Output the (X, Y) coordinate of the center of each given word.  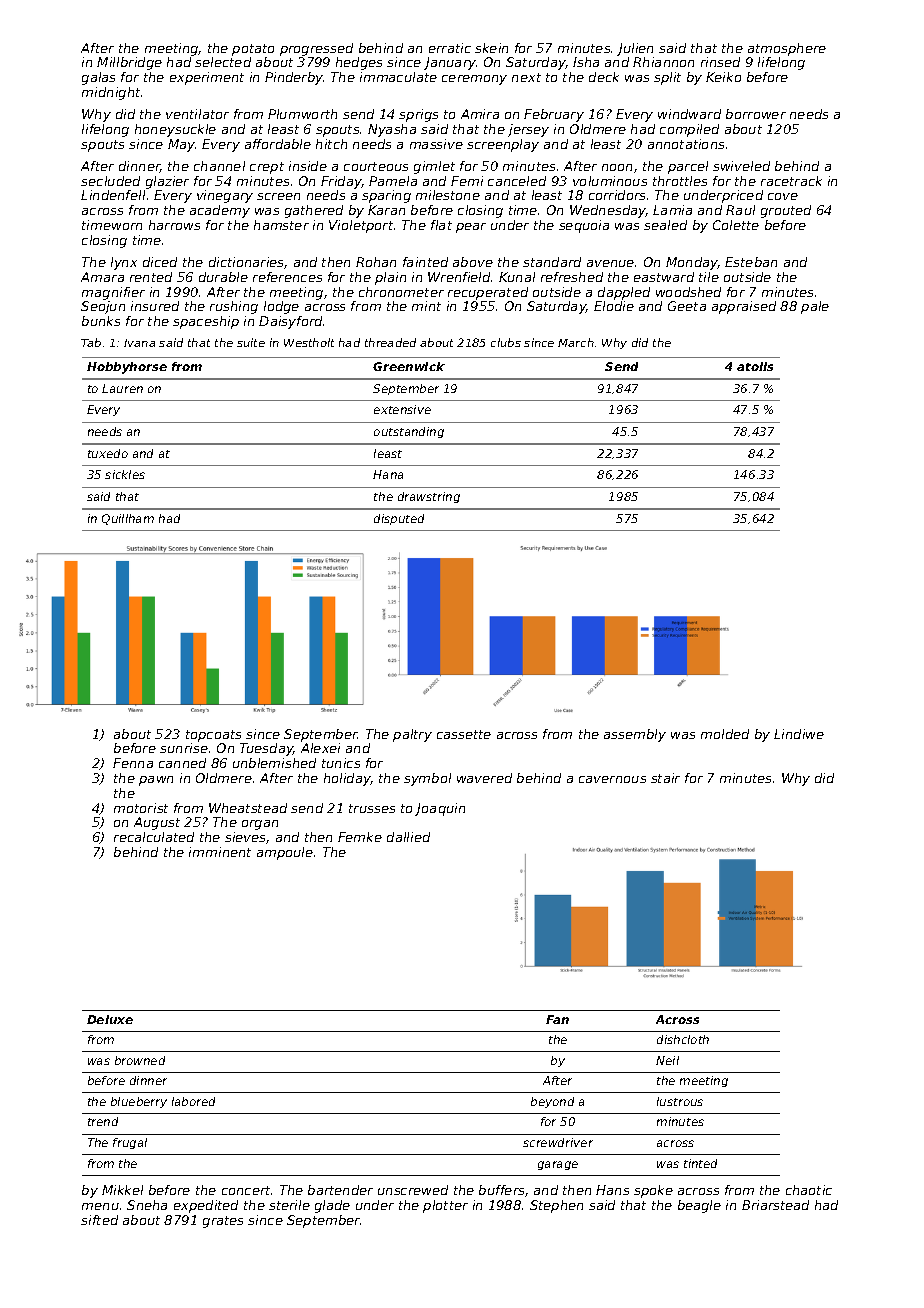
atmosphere (787, 49)
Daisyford (290, 322)
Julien (635, 49)
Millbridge (129, 63)
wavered (484, 778)
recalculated (154, 837)
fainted (425, 262)
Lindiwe (799, 734)
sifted (99, 1220)
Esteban (751, 262)
